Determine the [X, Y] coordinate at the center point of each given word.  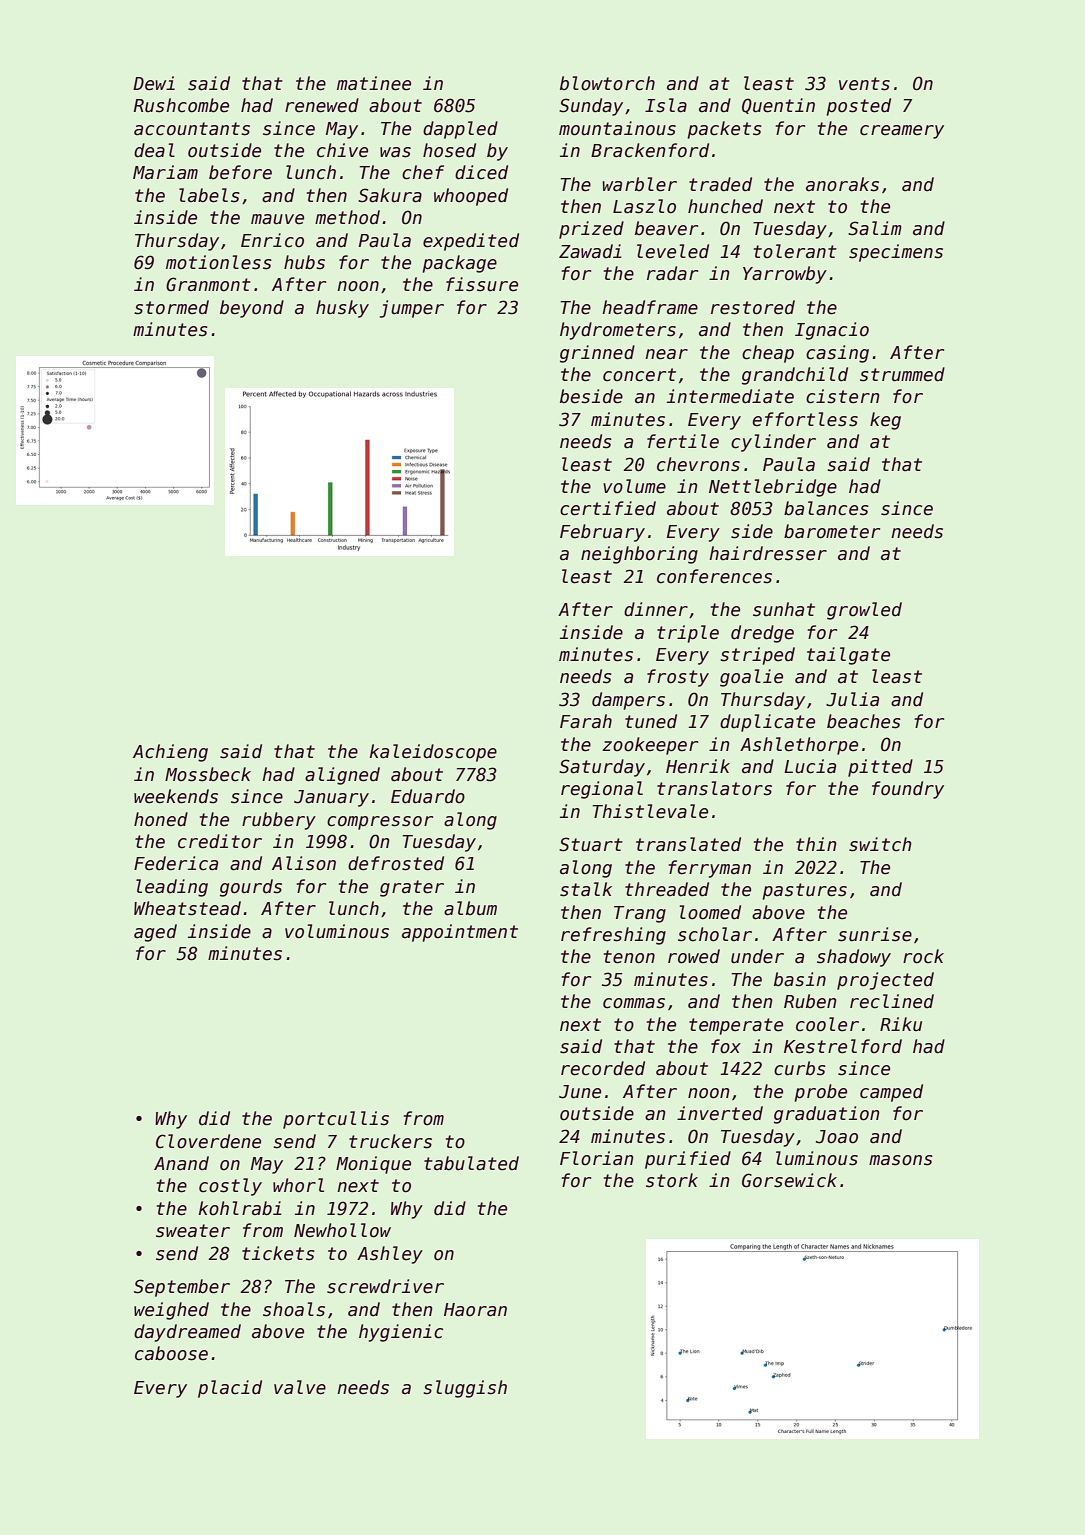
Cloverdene [208, 1141]
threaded [667, 889]
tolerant [795, 251]
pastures [805, 891]
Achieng [170, 753]
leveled [673, 251]
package [460, 264]
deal [154, 150]
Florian [597, 1158]
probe [821, 1093]
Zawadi [590, 251]
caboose [171, 1353]
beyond [252, 309]
